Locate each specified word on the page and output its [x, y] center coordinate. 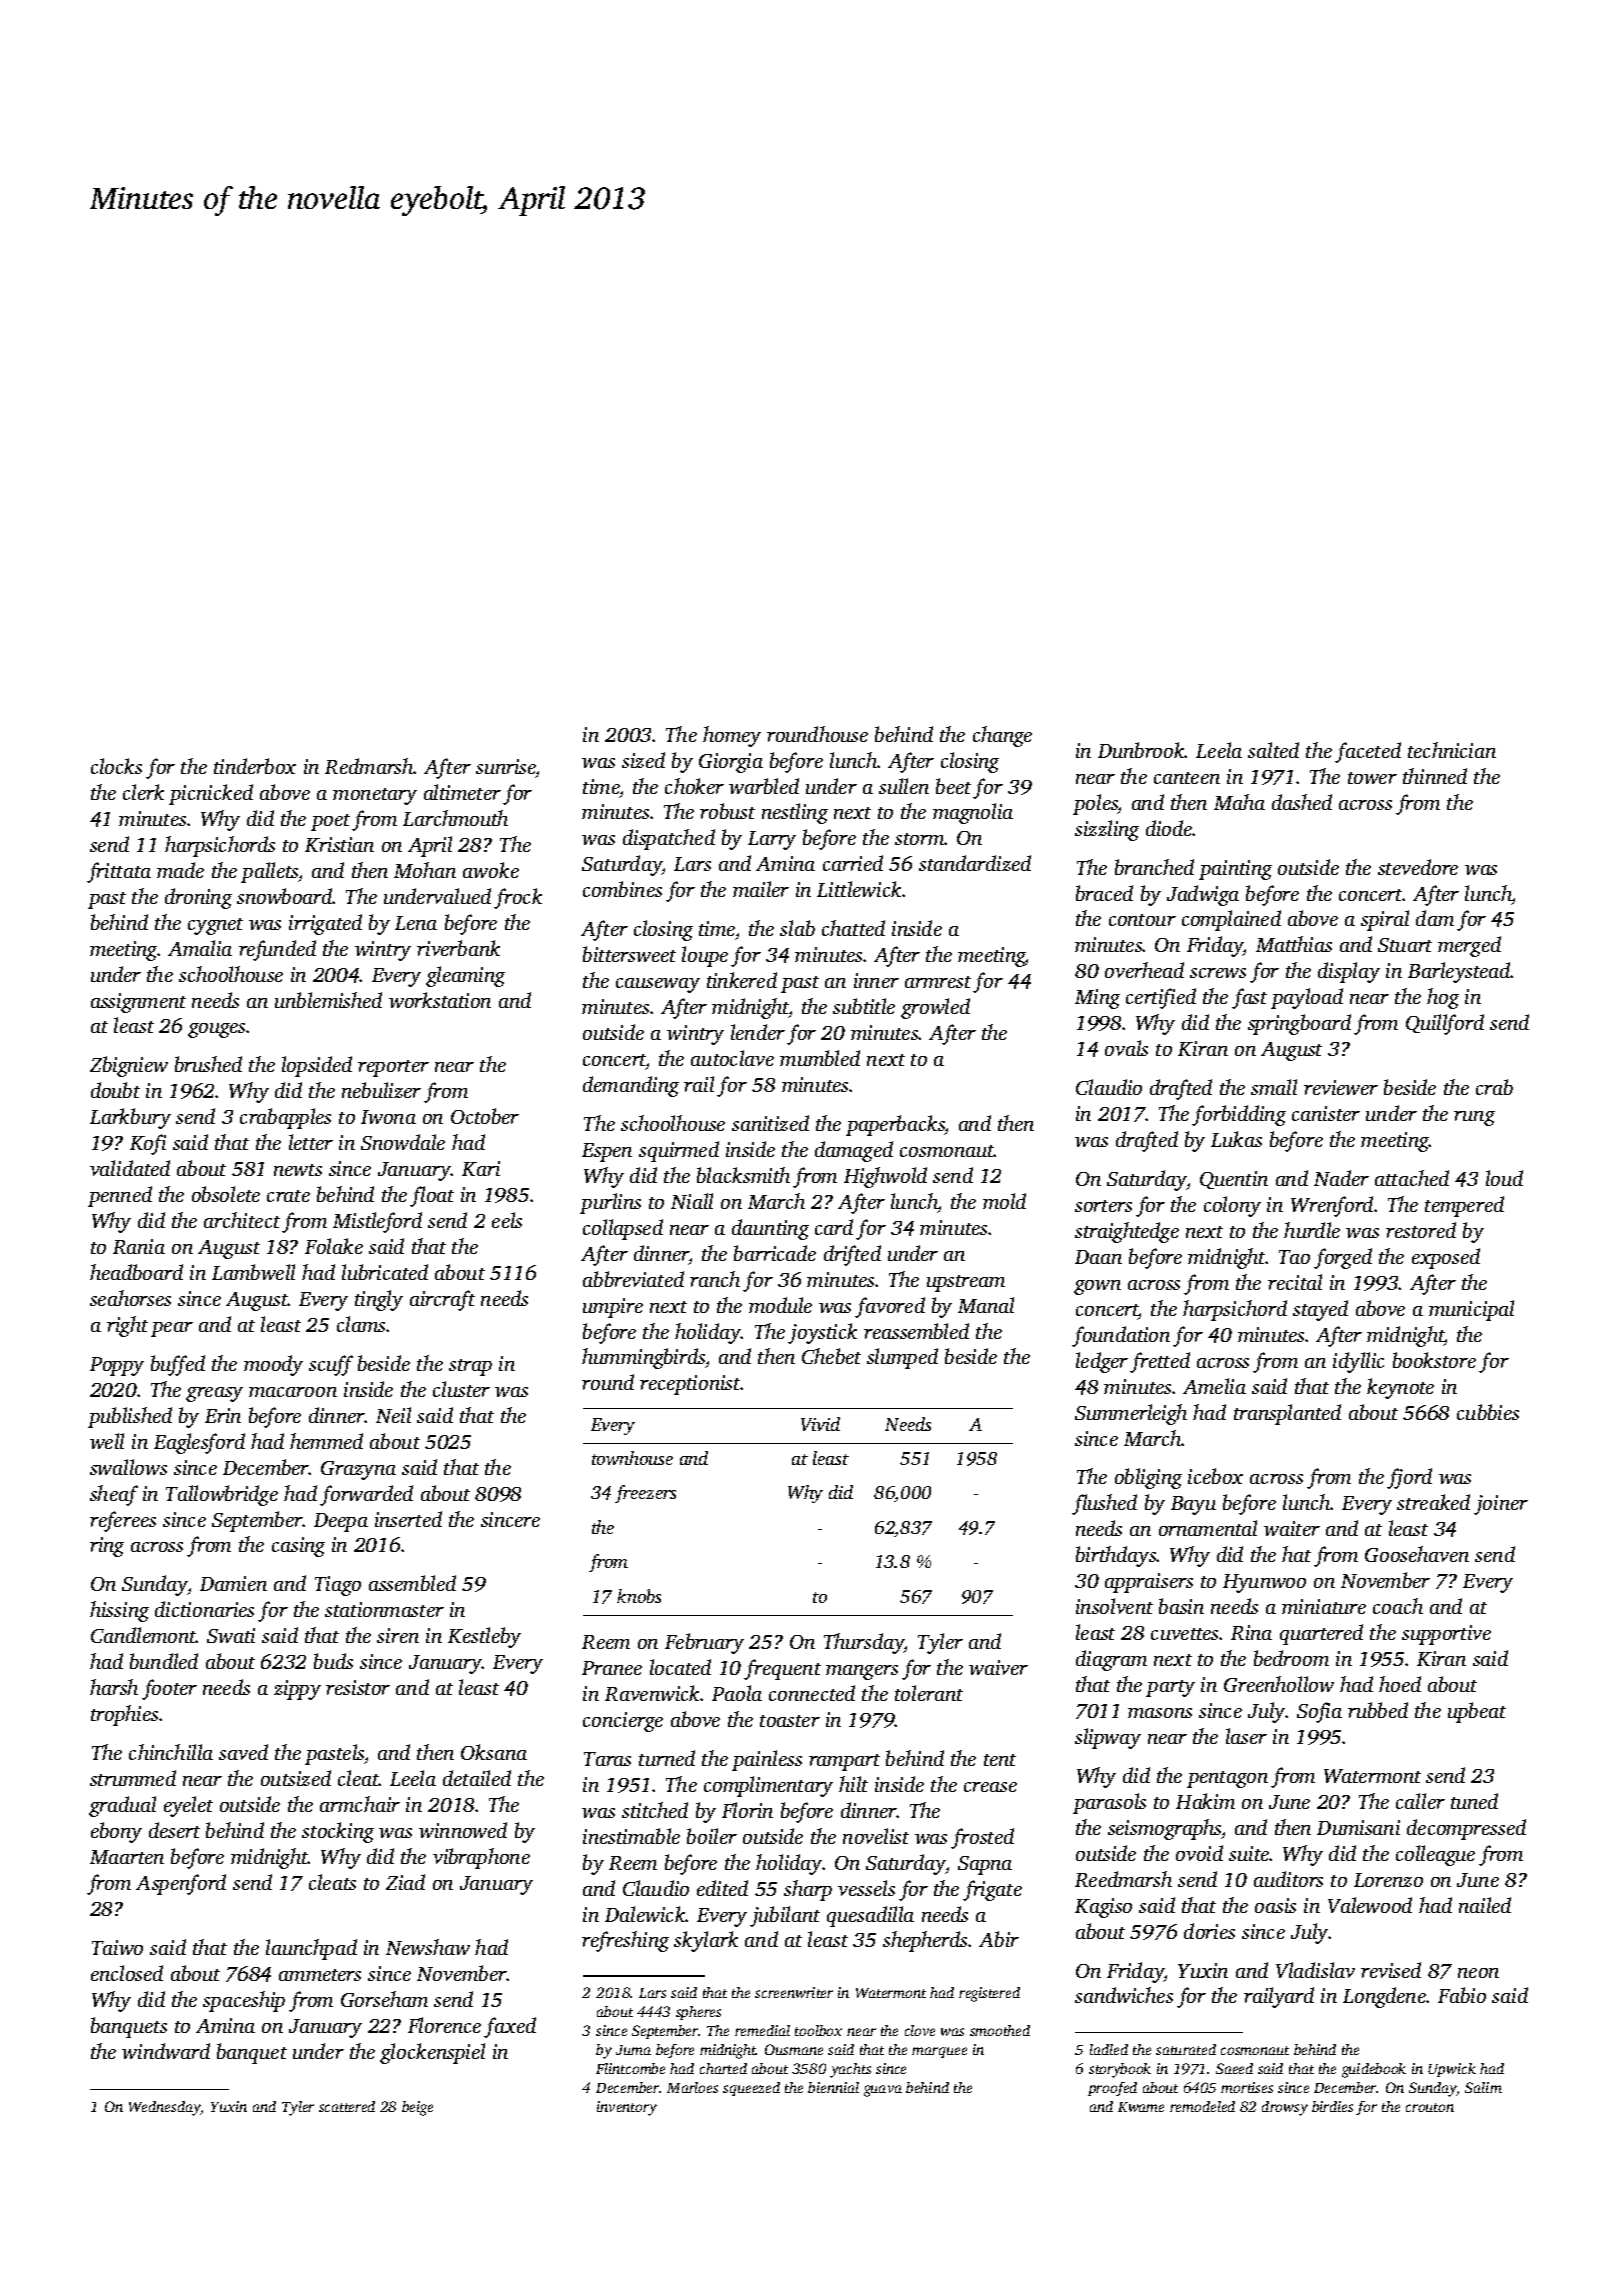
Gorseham [384, 1999]
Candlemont [144, 1635]
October [485, 1116]
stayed [1320, 1310]
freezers [645, 1494]
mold [1004, 1201]
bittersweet [629, 954]
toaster [790, 1721]
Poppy [117, 1366]
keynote [1400, 1388]
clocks [116, 766]
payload [1307, 998]
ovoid [1199, 1853]
